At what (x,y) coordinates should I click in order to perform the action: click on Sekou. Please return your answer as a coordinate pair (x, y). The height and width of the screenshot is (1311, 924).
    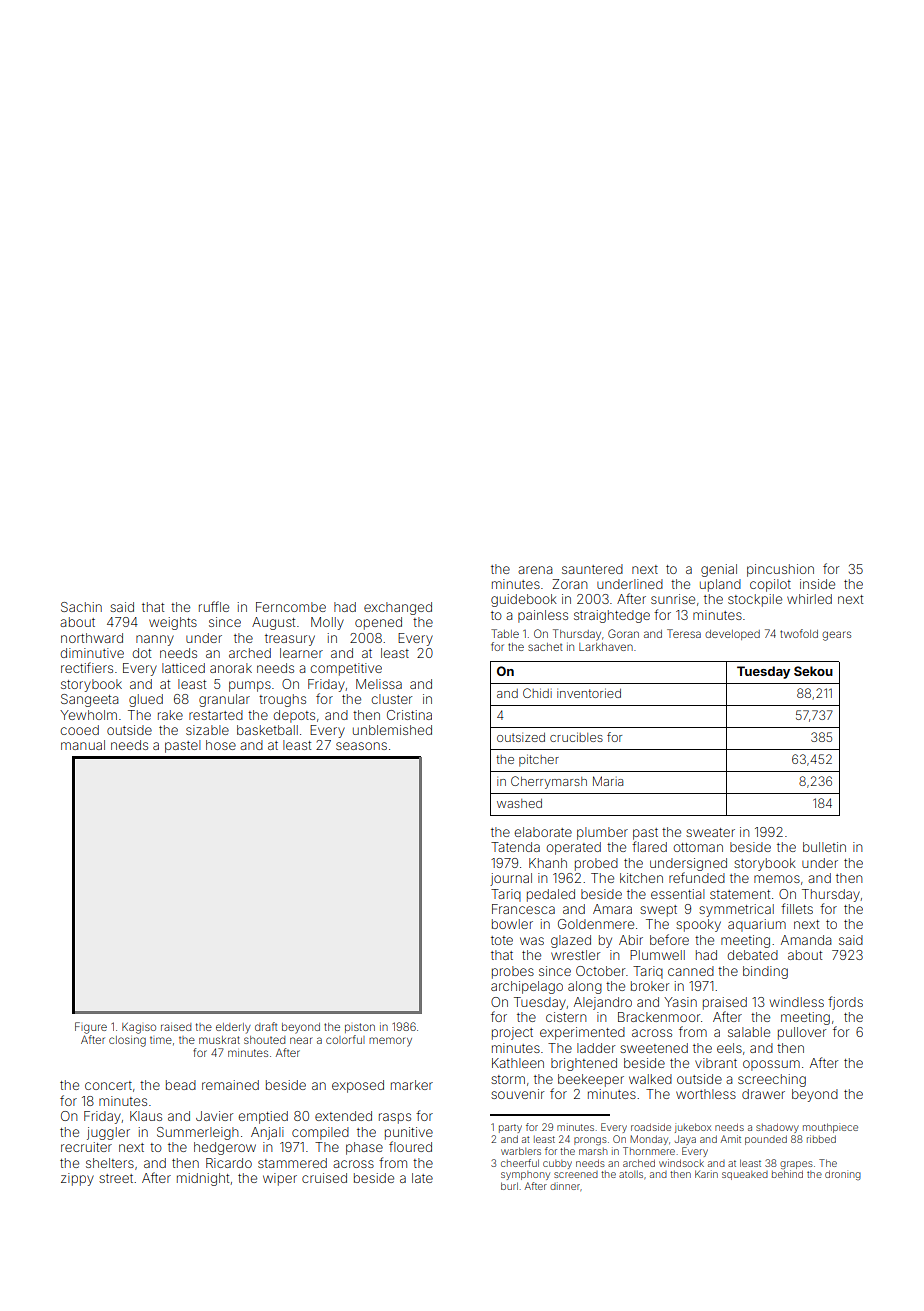
    Looking at the image, I should click on (813, 671).
